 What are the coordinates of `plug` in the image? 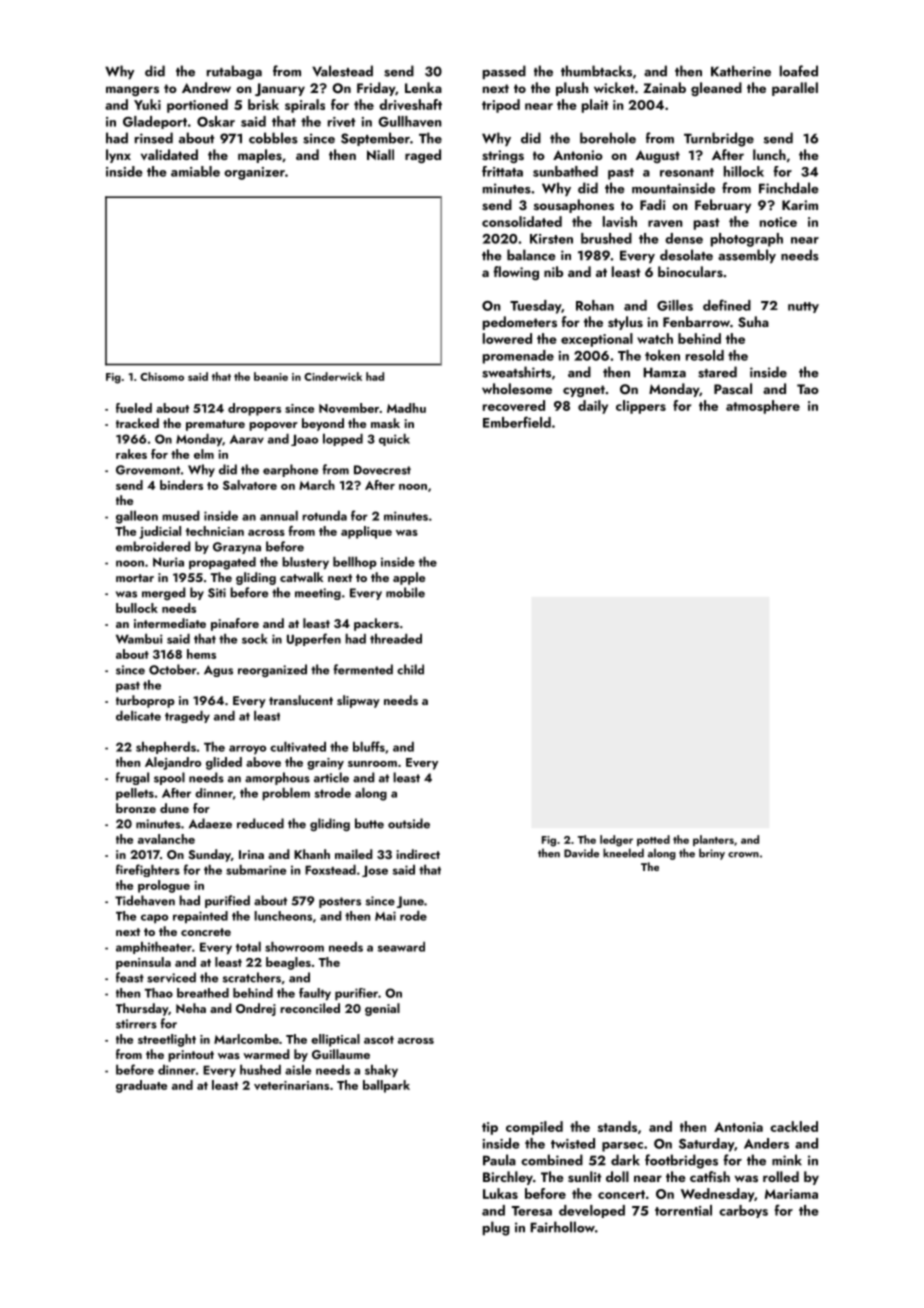 It's located at (496, 1228).
